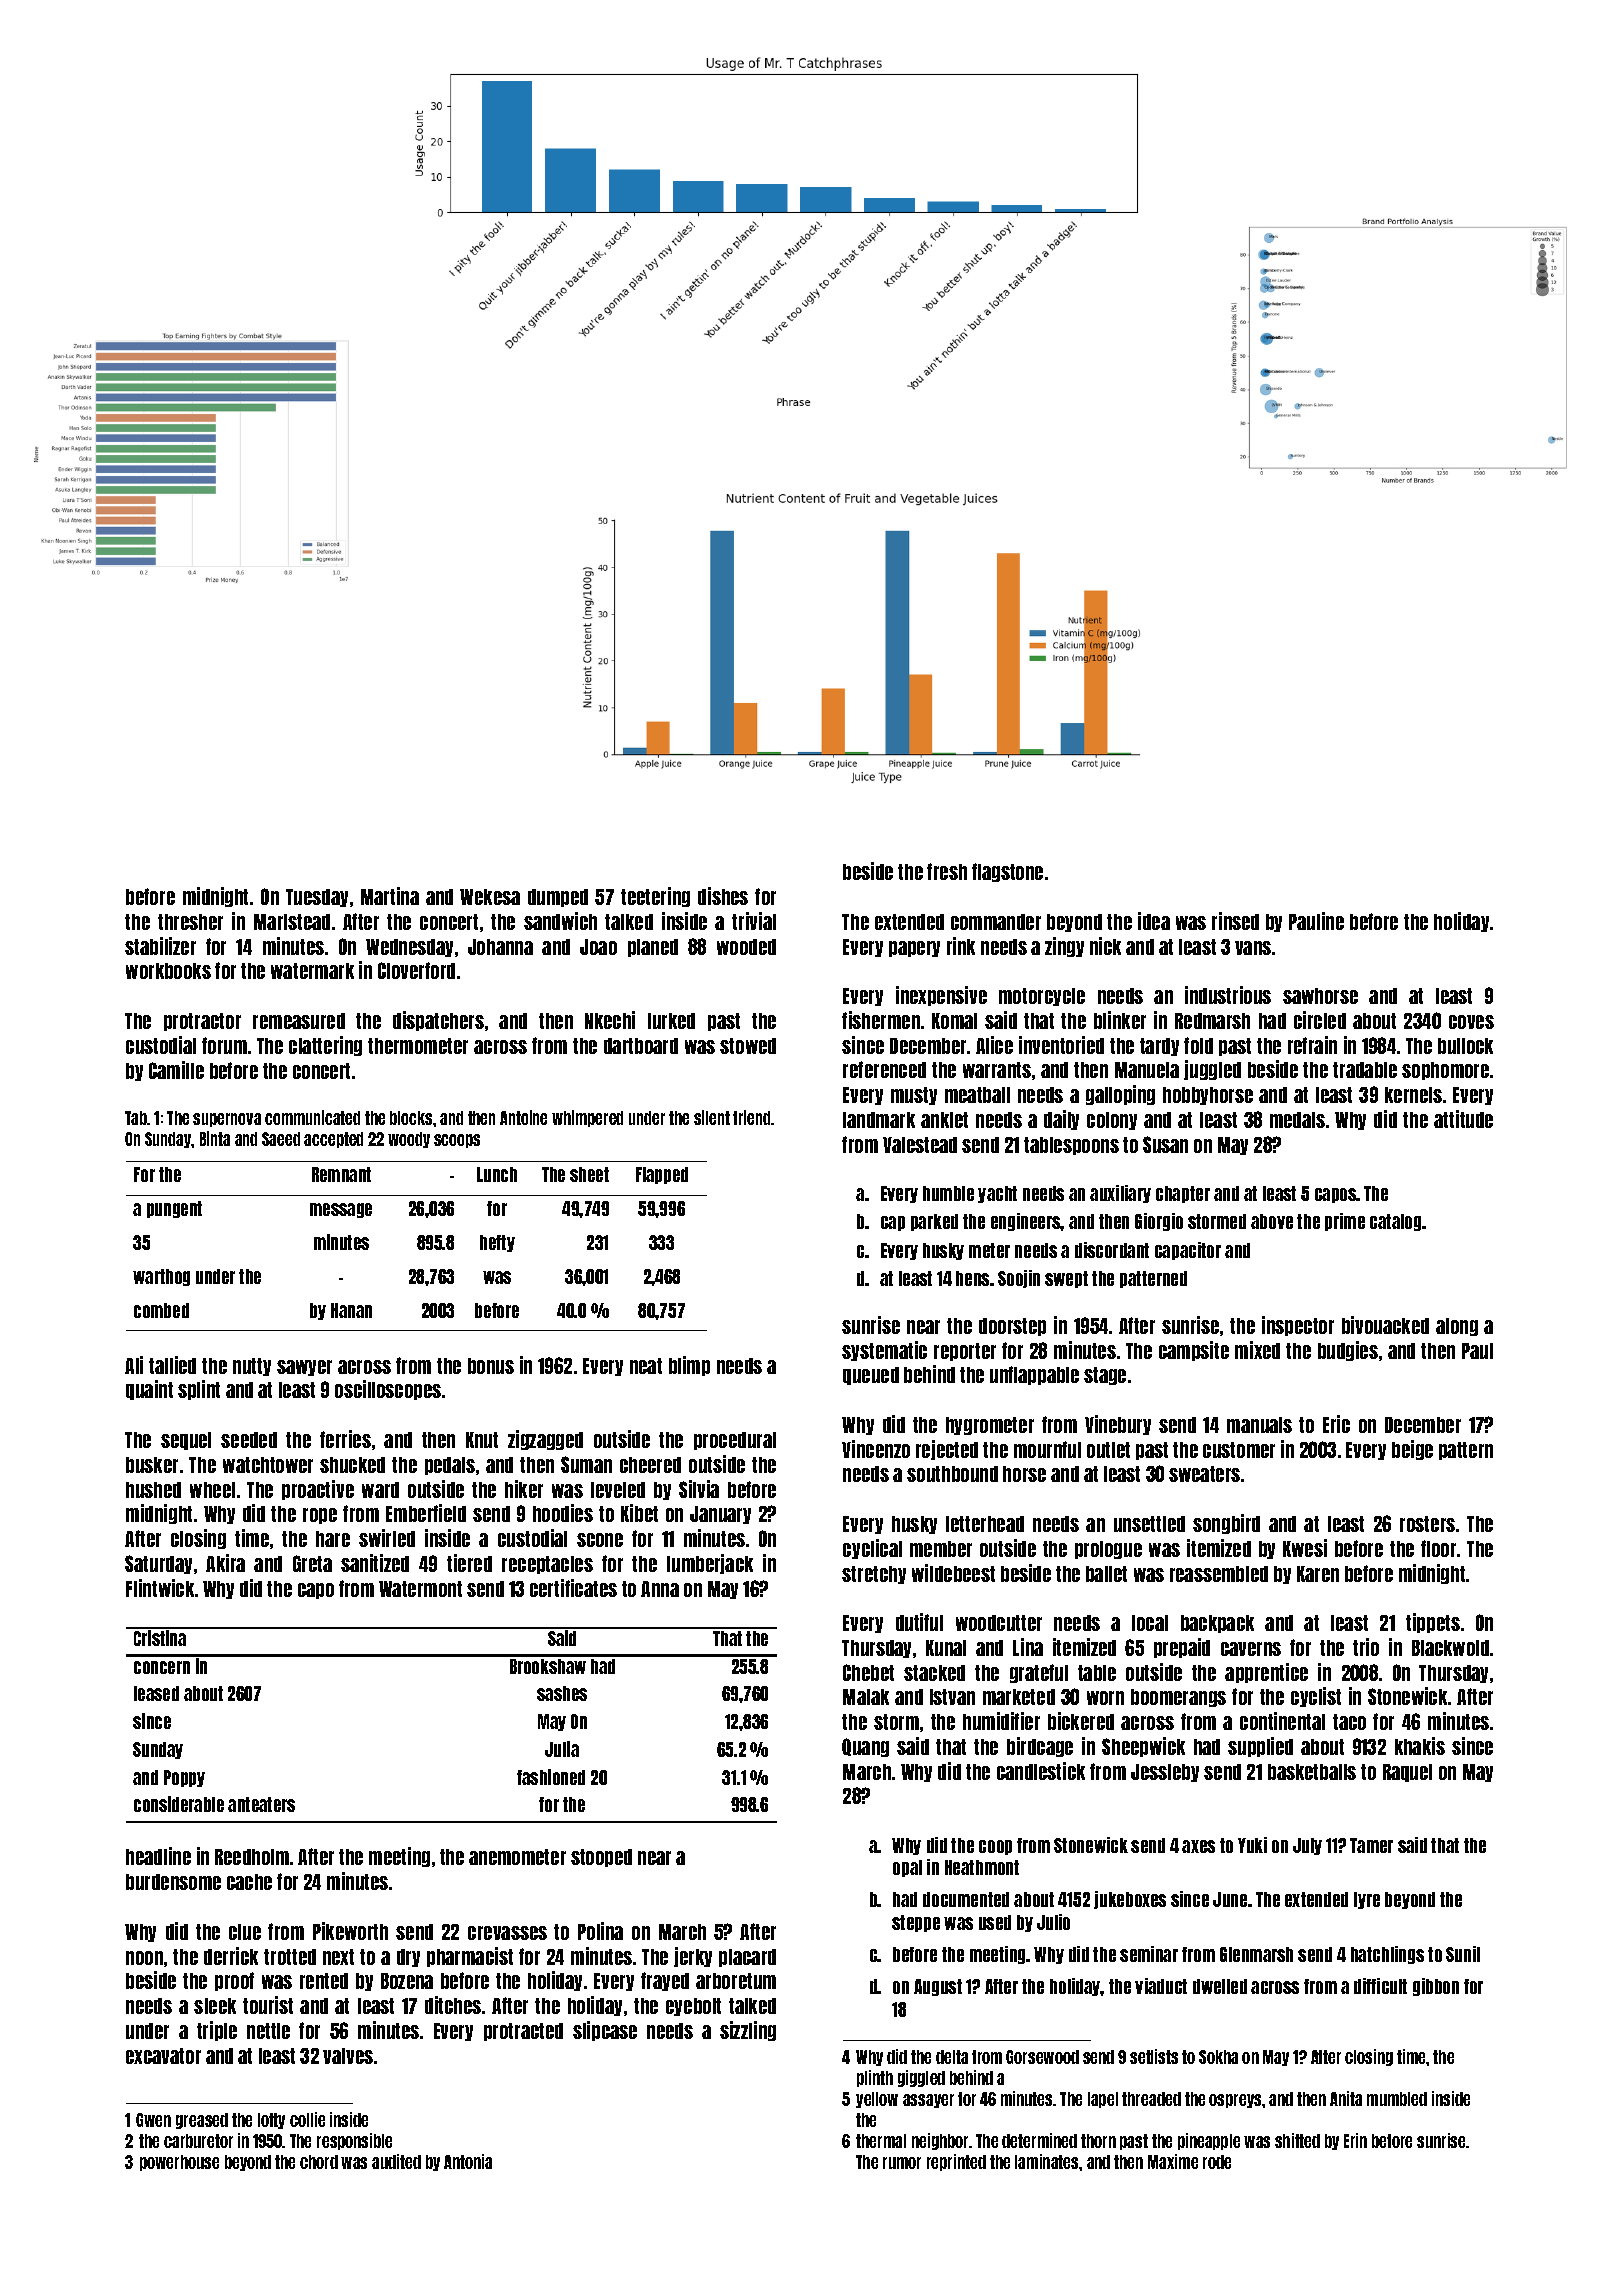 The height and width of the page is (2292, 1620). I want to click on cyclical, so click(872, 1549).
